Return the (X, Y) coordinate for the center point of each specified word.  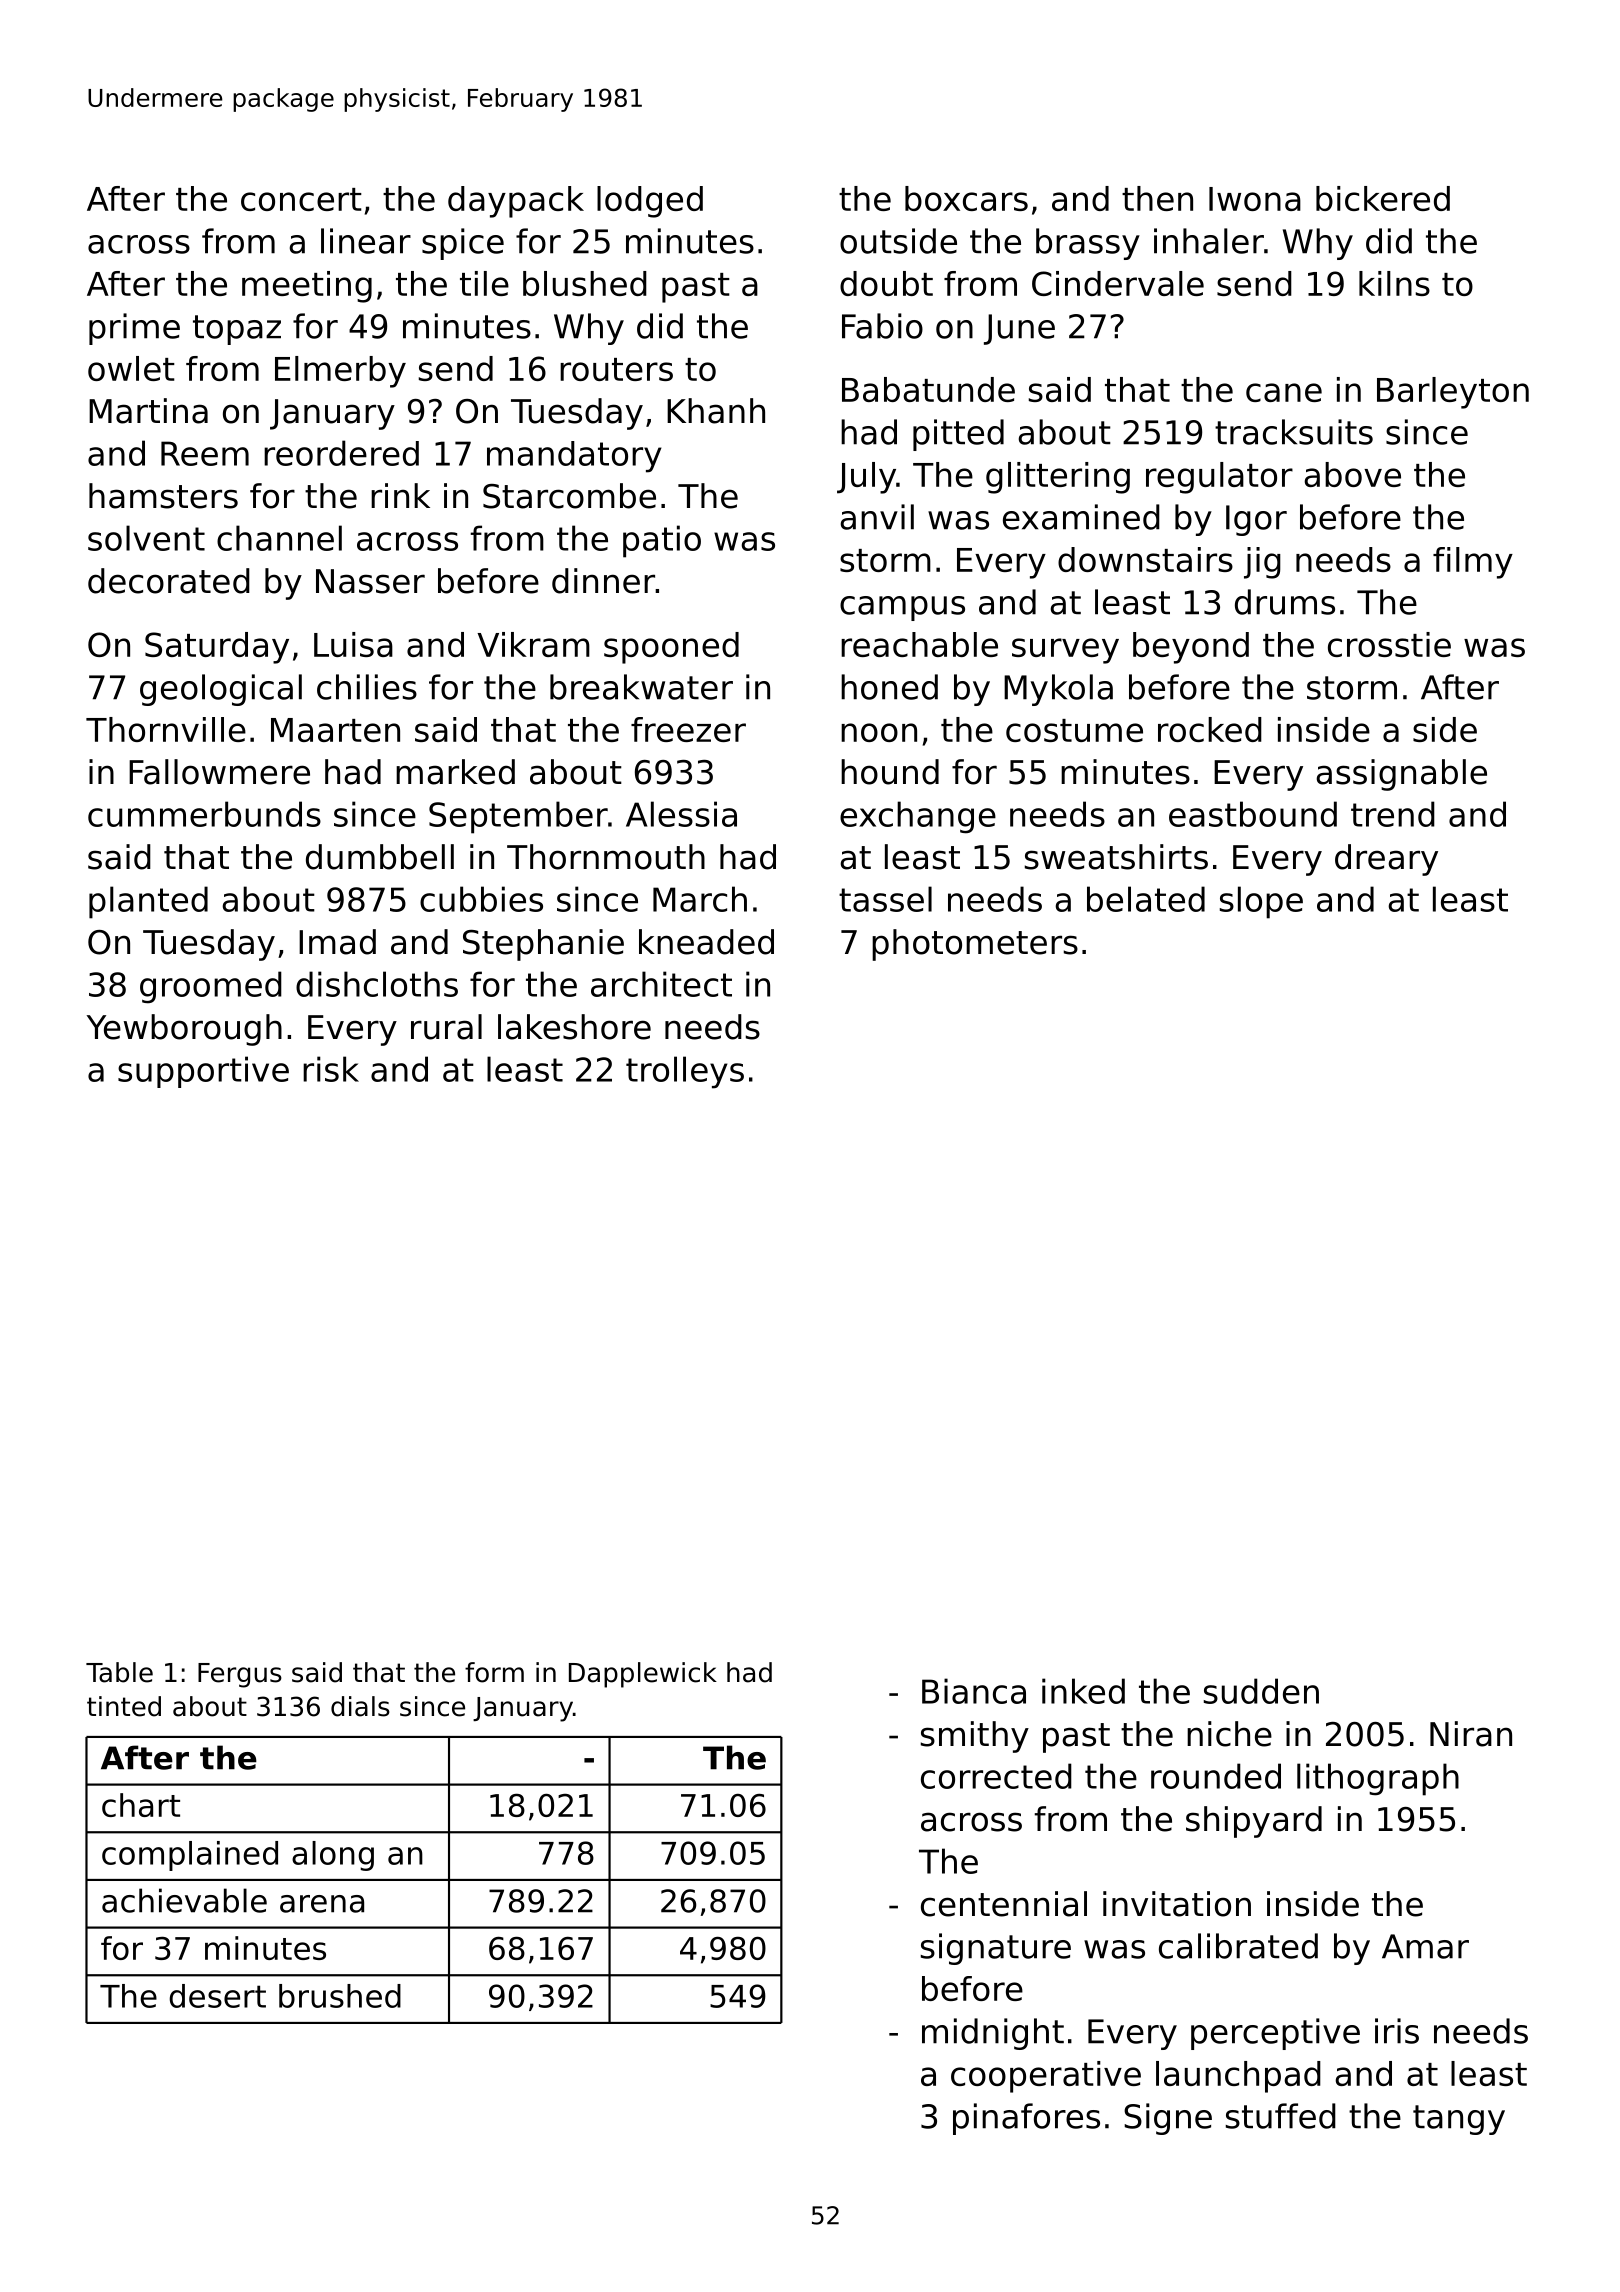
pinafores (1026, 2119)
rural (446, 1027)
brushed (340, 1996)
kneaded (706, 942)
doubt (886, 283)
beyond (1191, 648)
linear (366, 241)
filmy (1473, 563)
